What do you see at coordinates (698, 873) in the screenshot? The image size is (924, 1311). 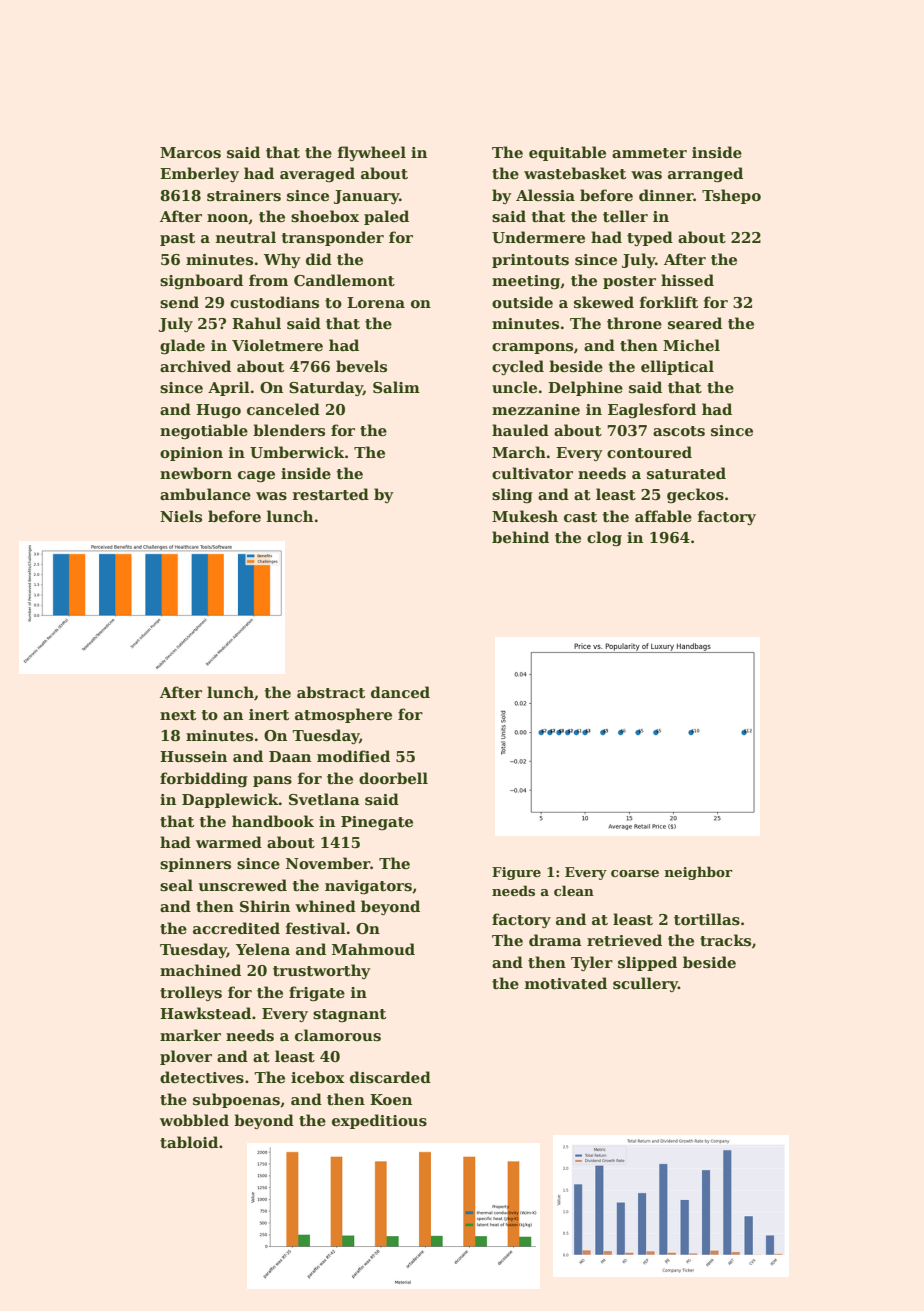 I see `neighbor` at bounding box center [698, 873].
